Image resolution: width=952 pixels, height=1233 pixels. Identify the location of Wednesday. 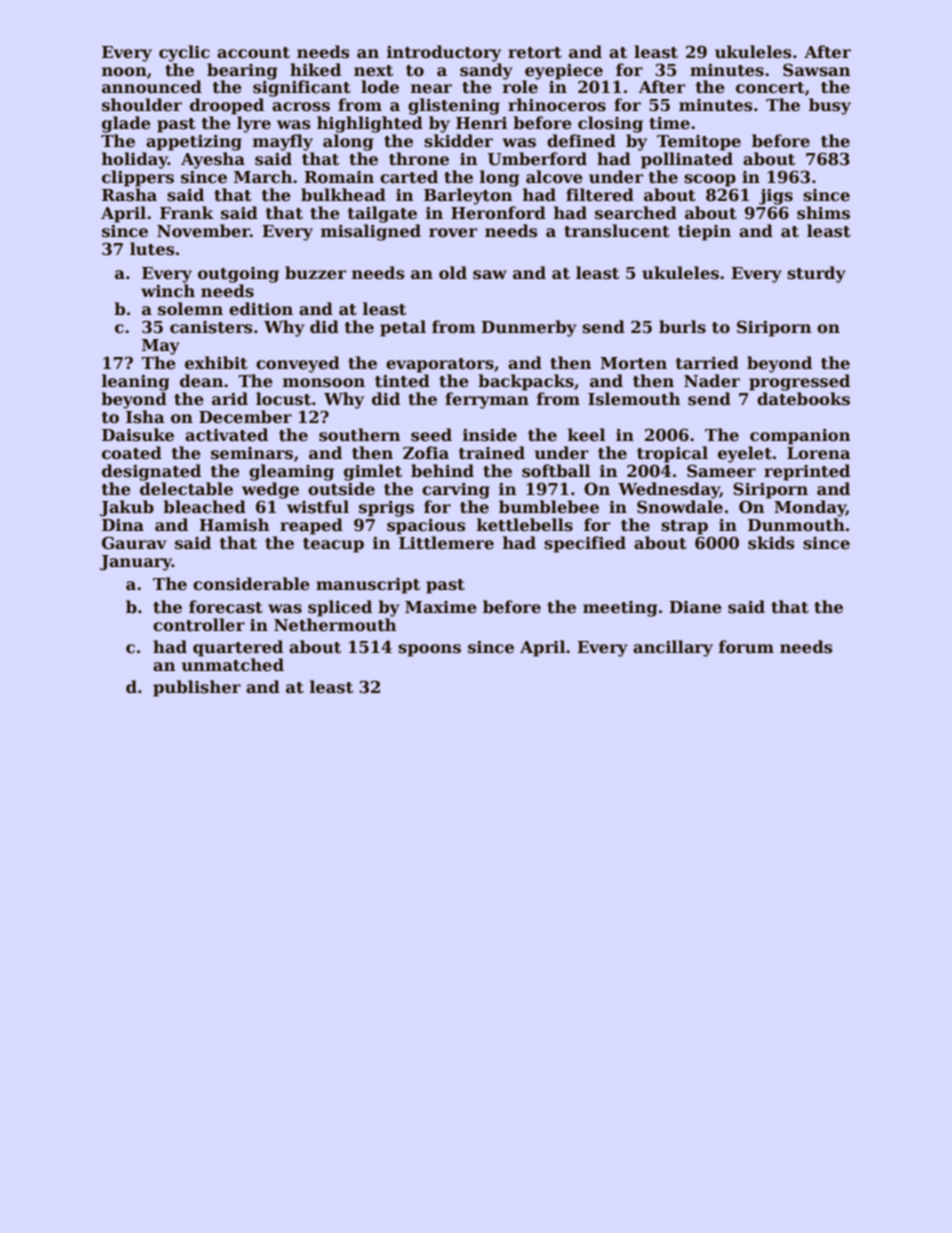
(669, 490).
